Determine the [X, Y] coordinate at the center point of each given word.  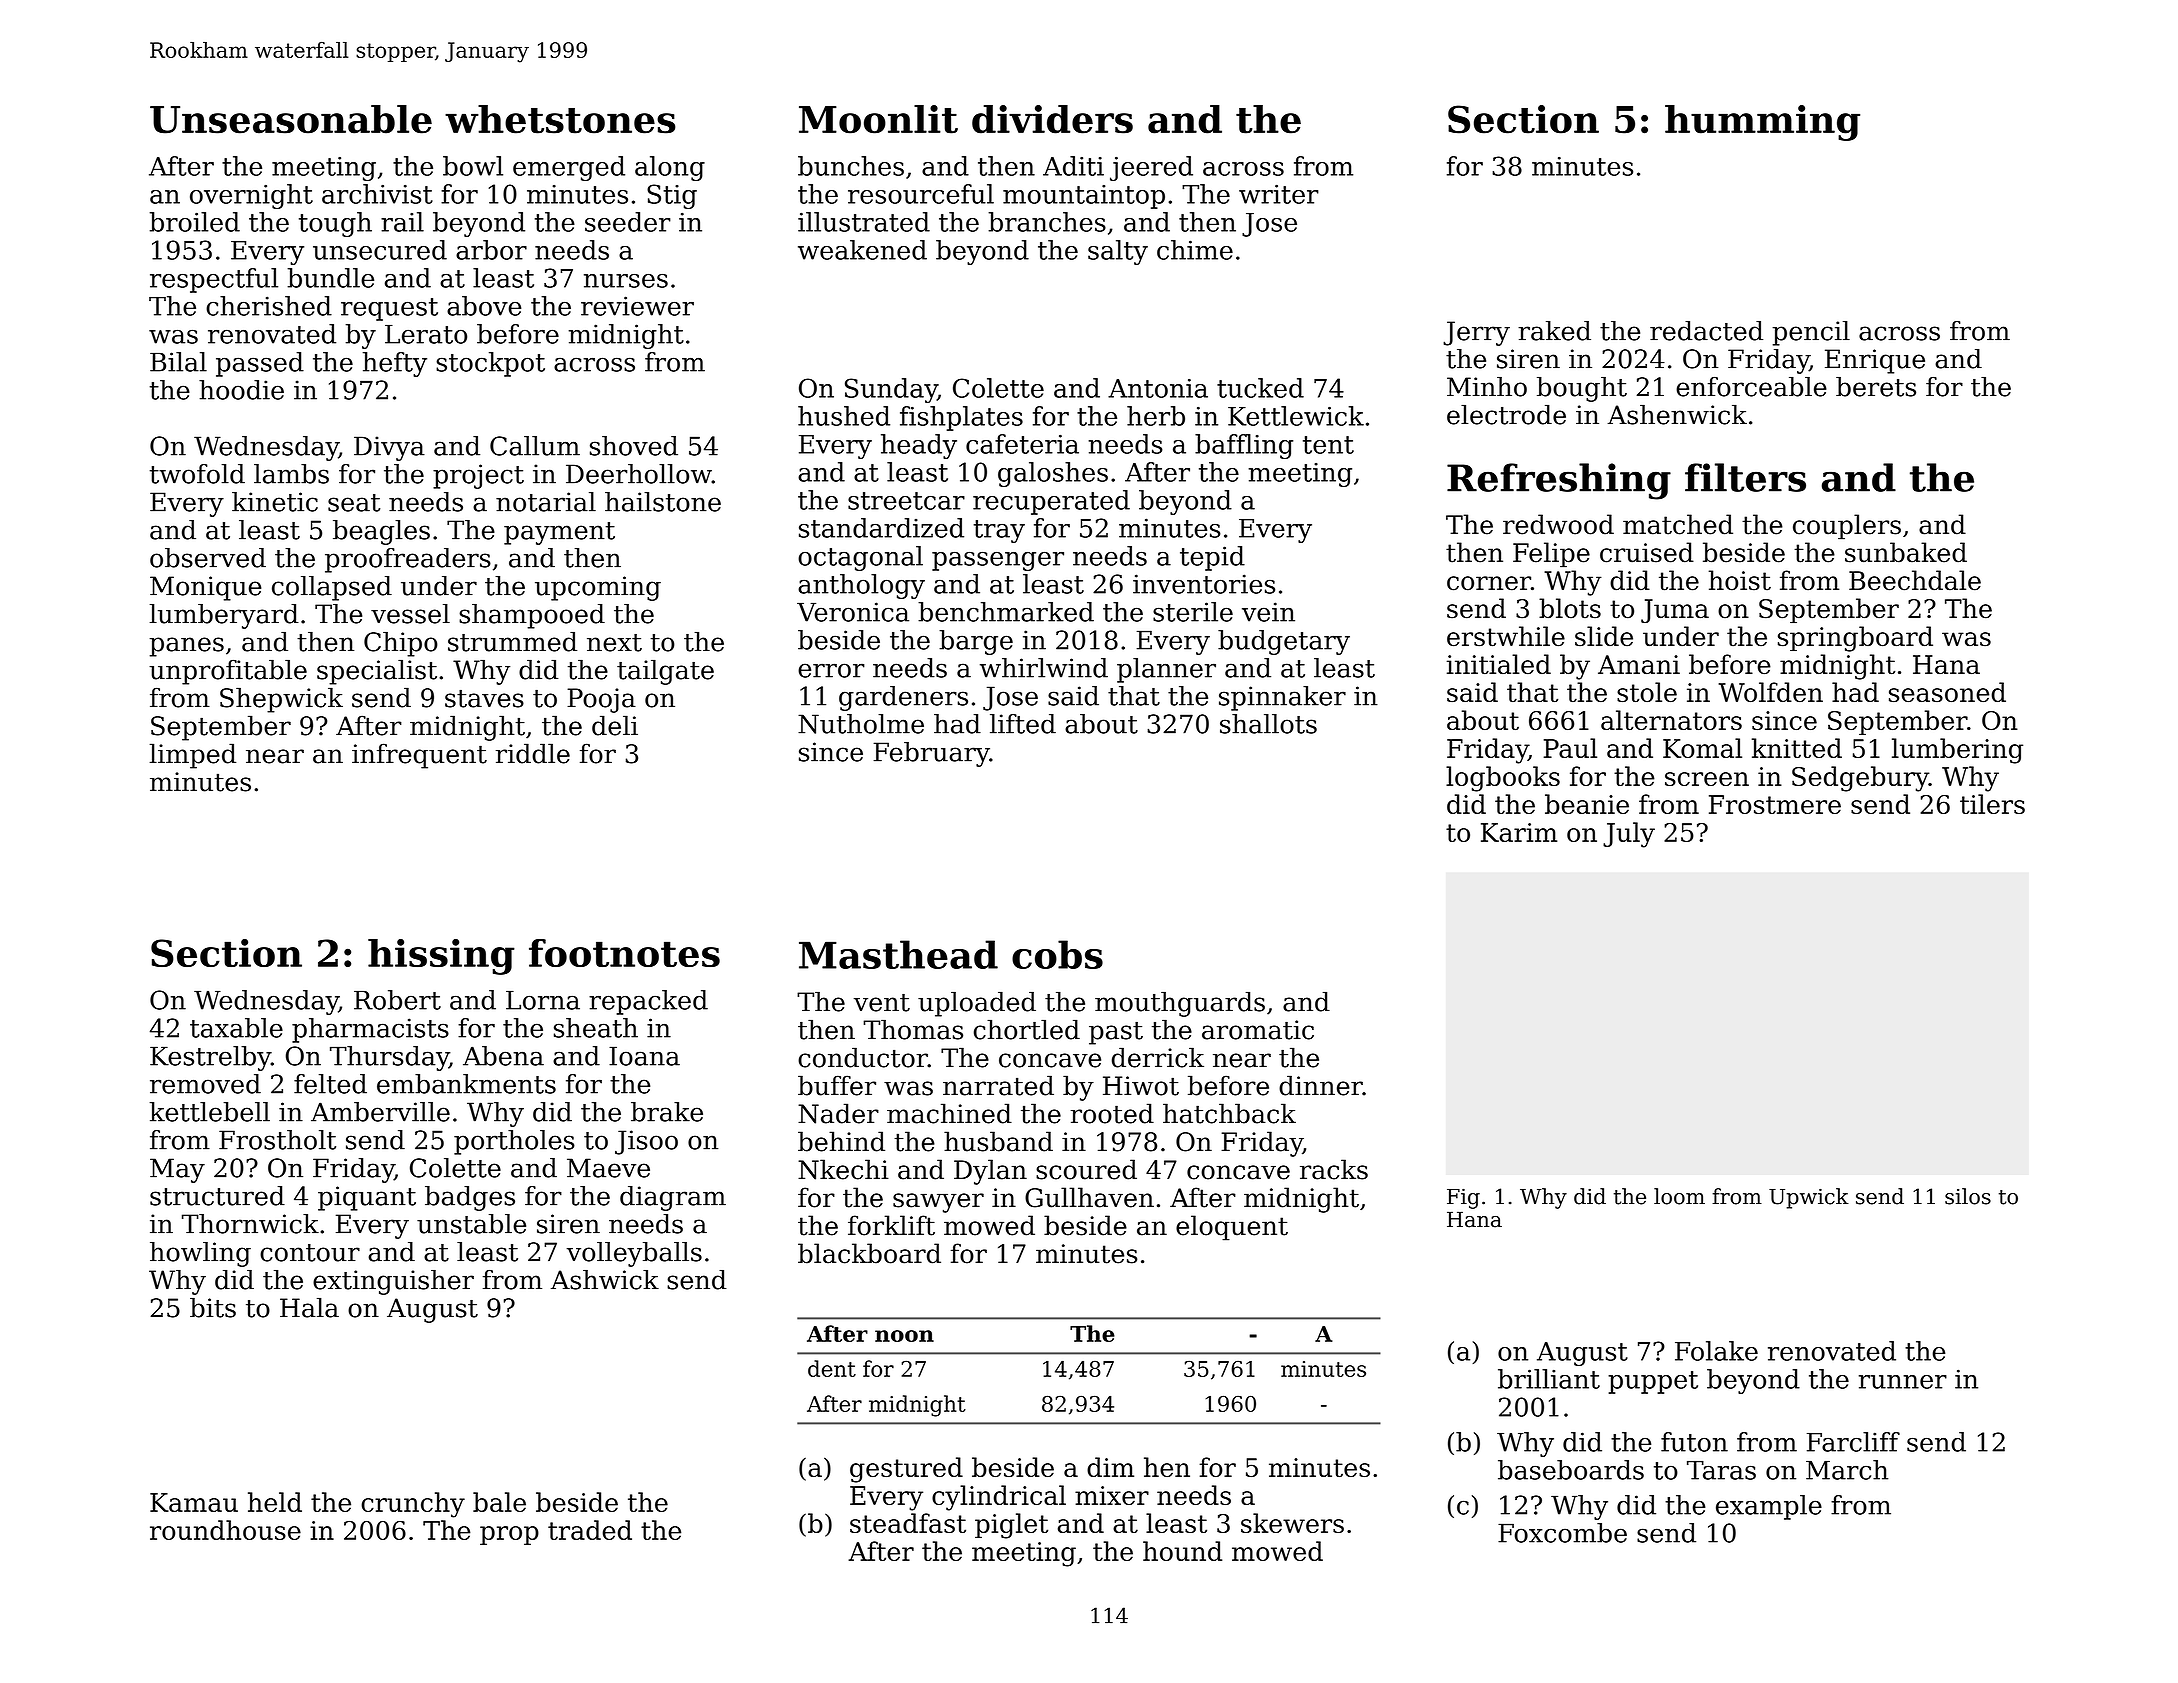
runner [1903, 1382]
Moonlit [878, 119]
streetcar [906, 501]
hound [1182, 1551]
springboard [1855, 639]
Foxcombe [1562, 1533]
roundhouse [225, 1530]
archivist [377, 194]
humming [1762, 123]
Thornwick [250, 1224]
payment [559, 533]
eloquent [1232, 1228]
